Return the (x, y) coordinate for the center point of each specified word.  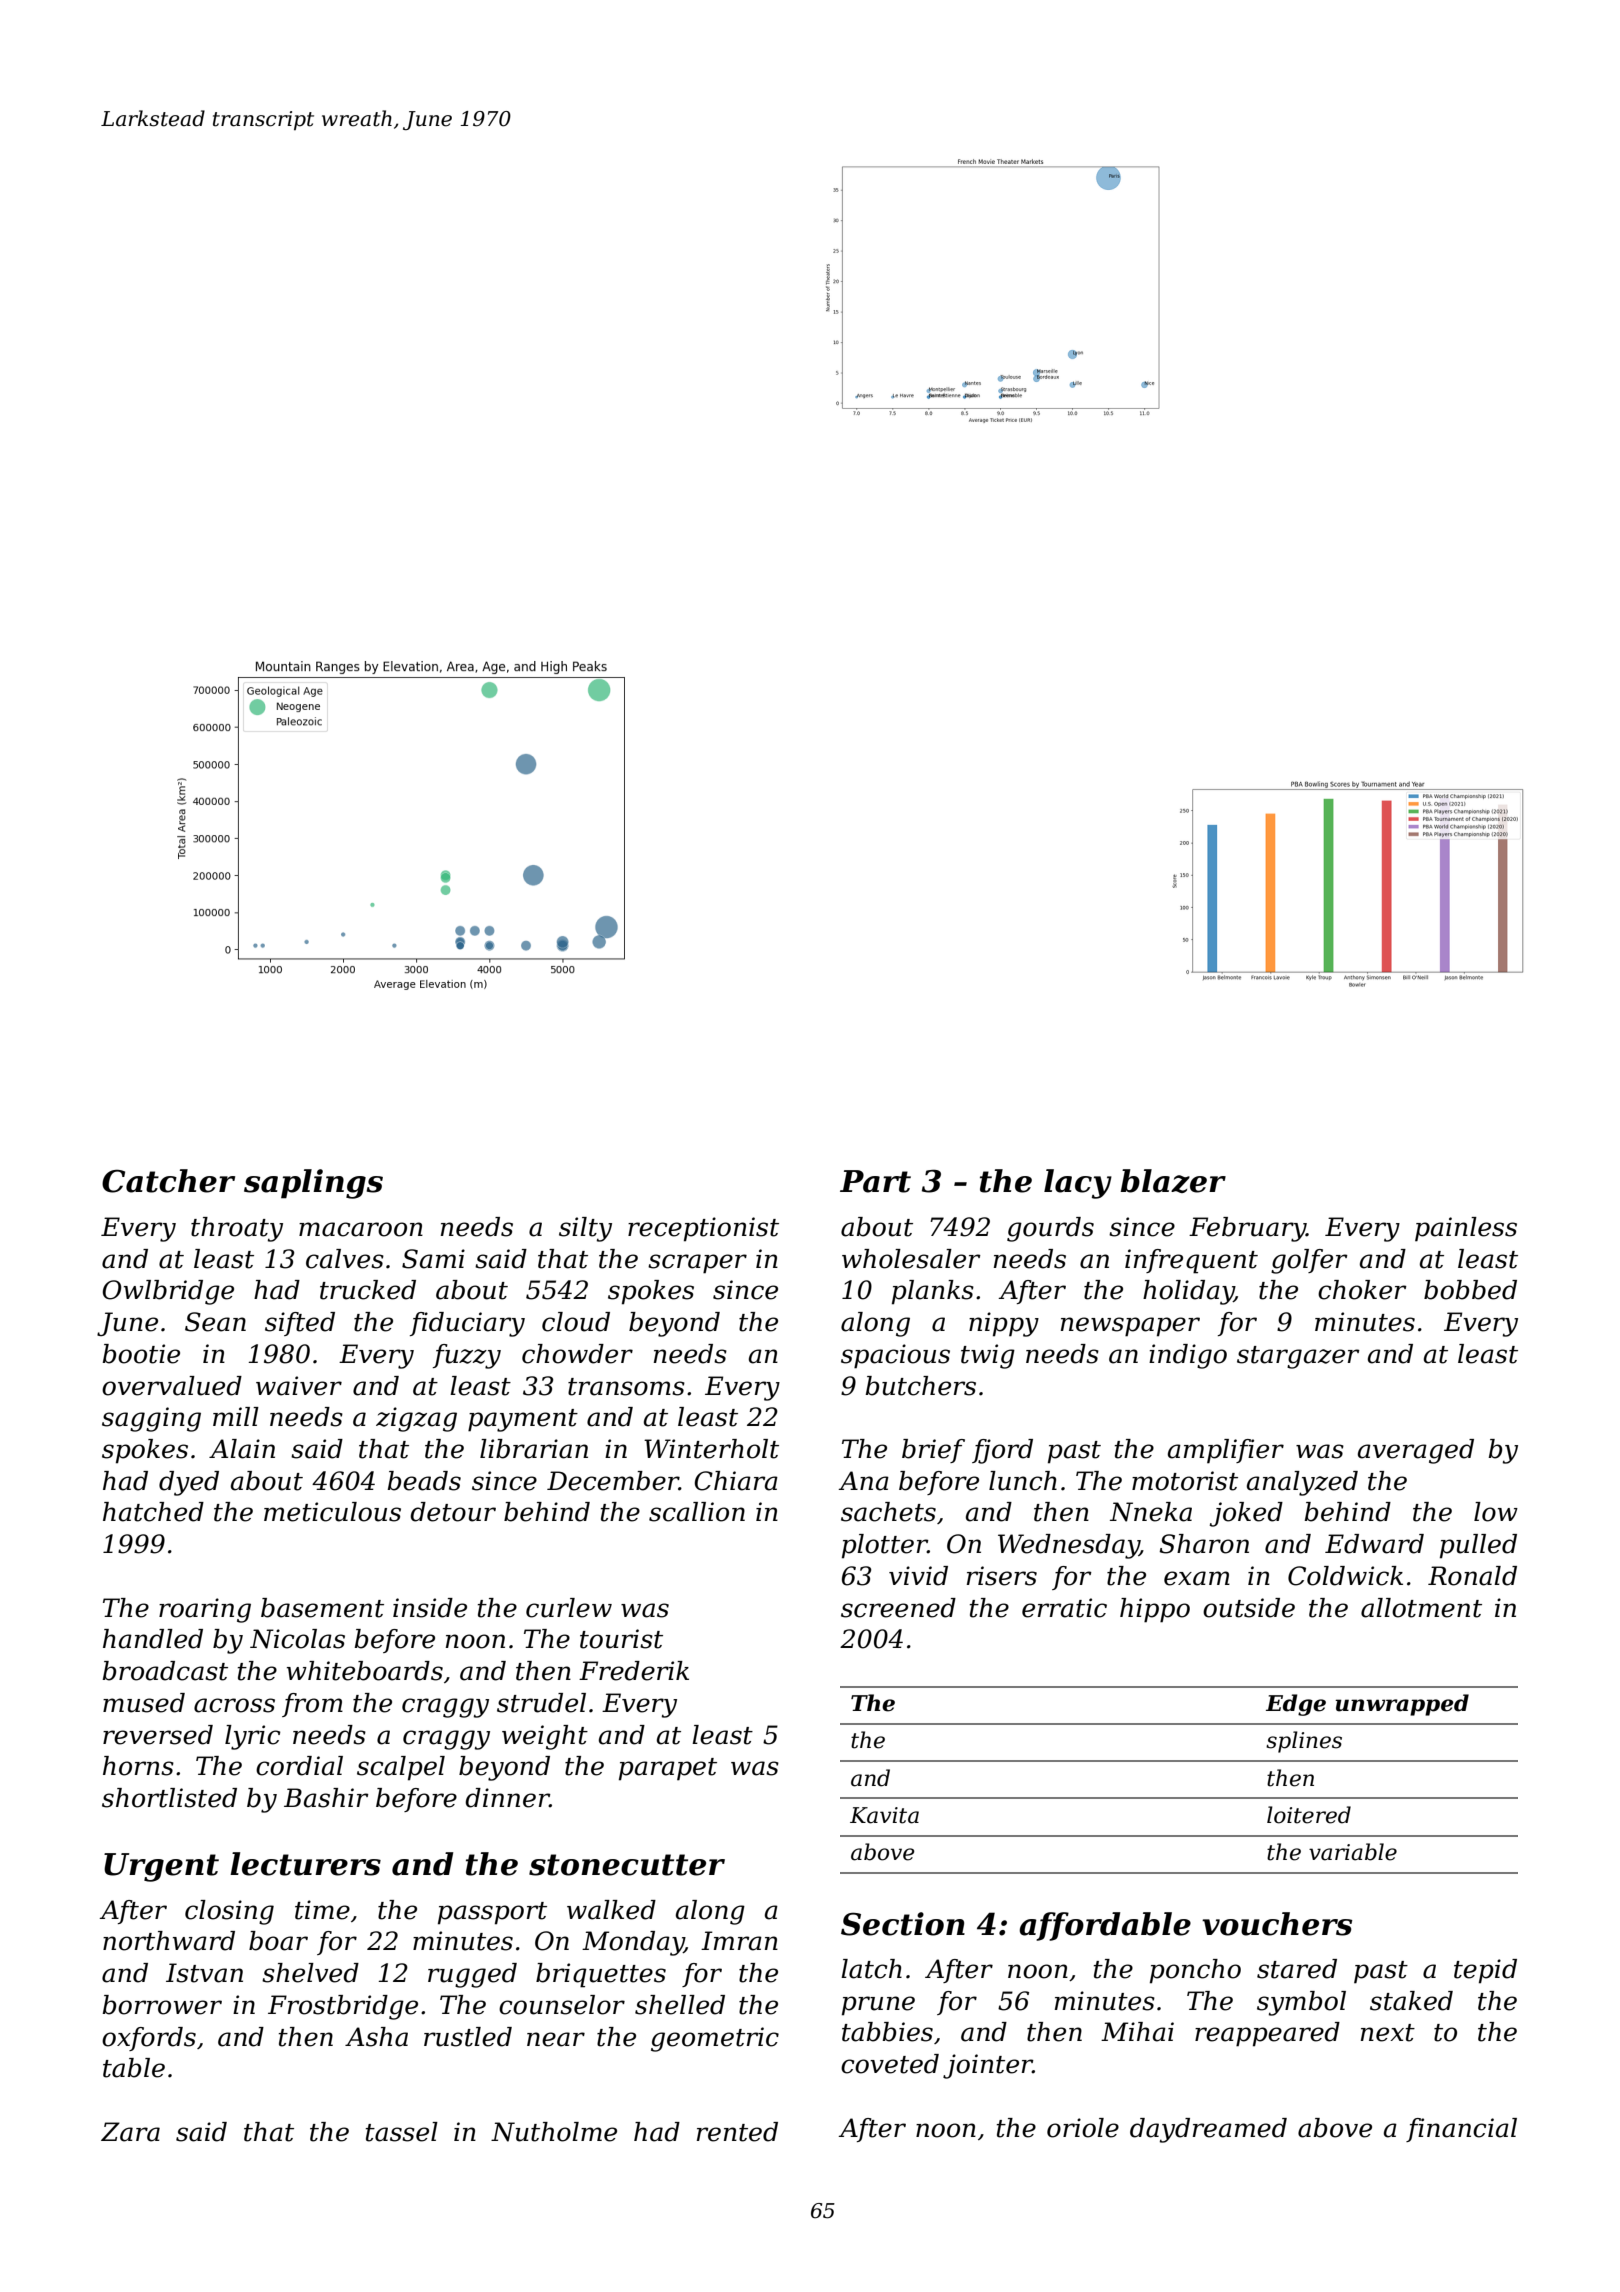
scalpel (401, 1768)
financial (1461, 2130)
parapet (668, 1769)
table (134, 2068)
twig (988, 1356)
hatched (153, 1512)
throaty (237, 1229)
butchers (920, 1386)
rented (737, 2132)
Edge (1296, 1705)
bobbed (1470, 1290)
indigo (1188, 1356)
